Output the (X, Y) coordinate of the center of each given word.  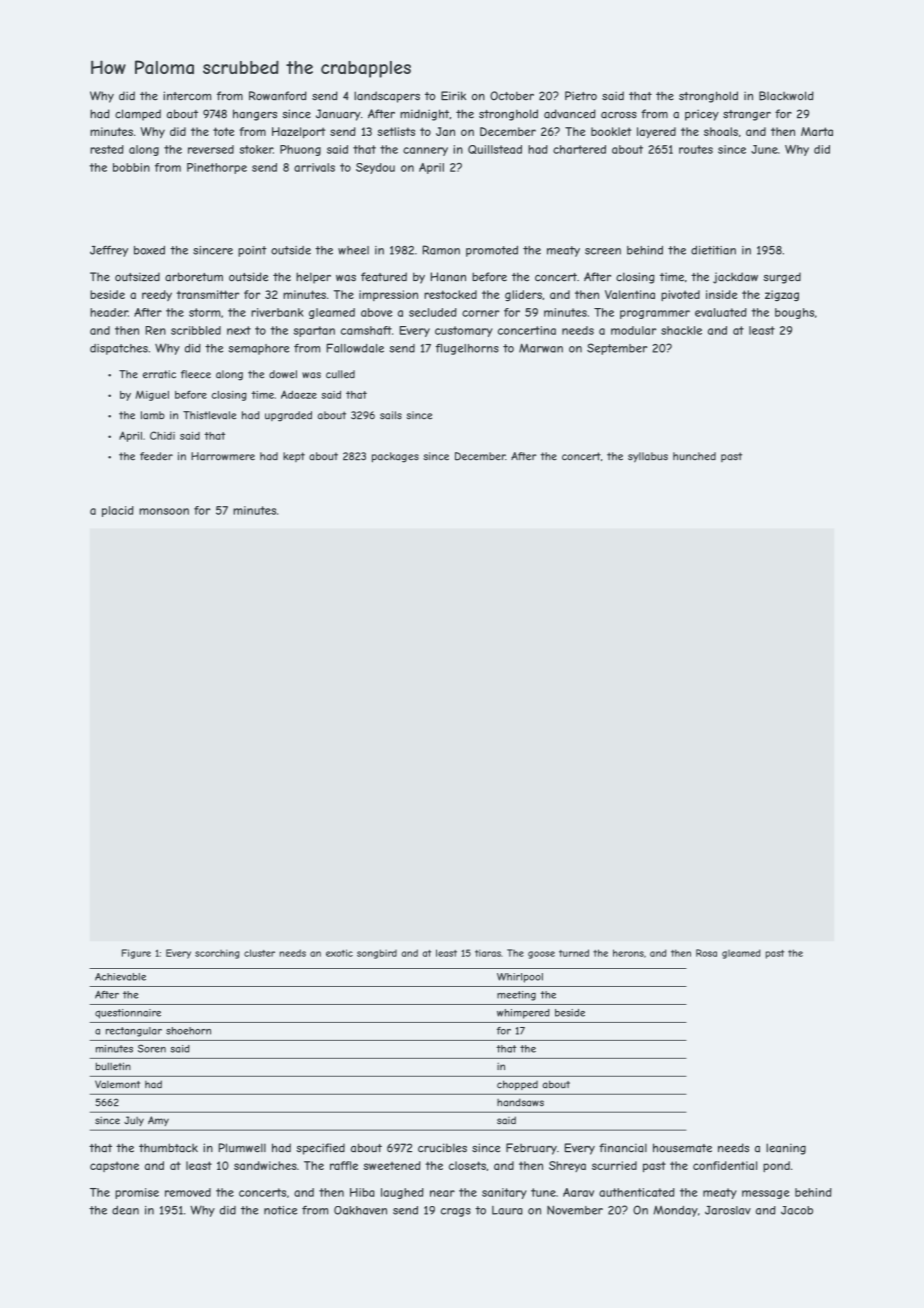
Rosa (706, 953)
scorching (217, 954)
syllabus (648, 457)
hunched (694, 456)
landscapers (387, 97)
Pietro (581, 96)
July (134, 1121)
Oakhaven (360, 1210)
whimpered (523, 1014)
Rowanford (278, 96)
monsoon (164, 511)
